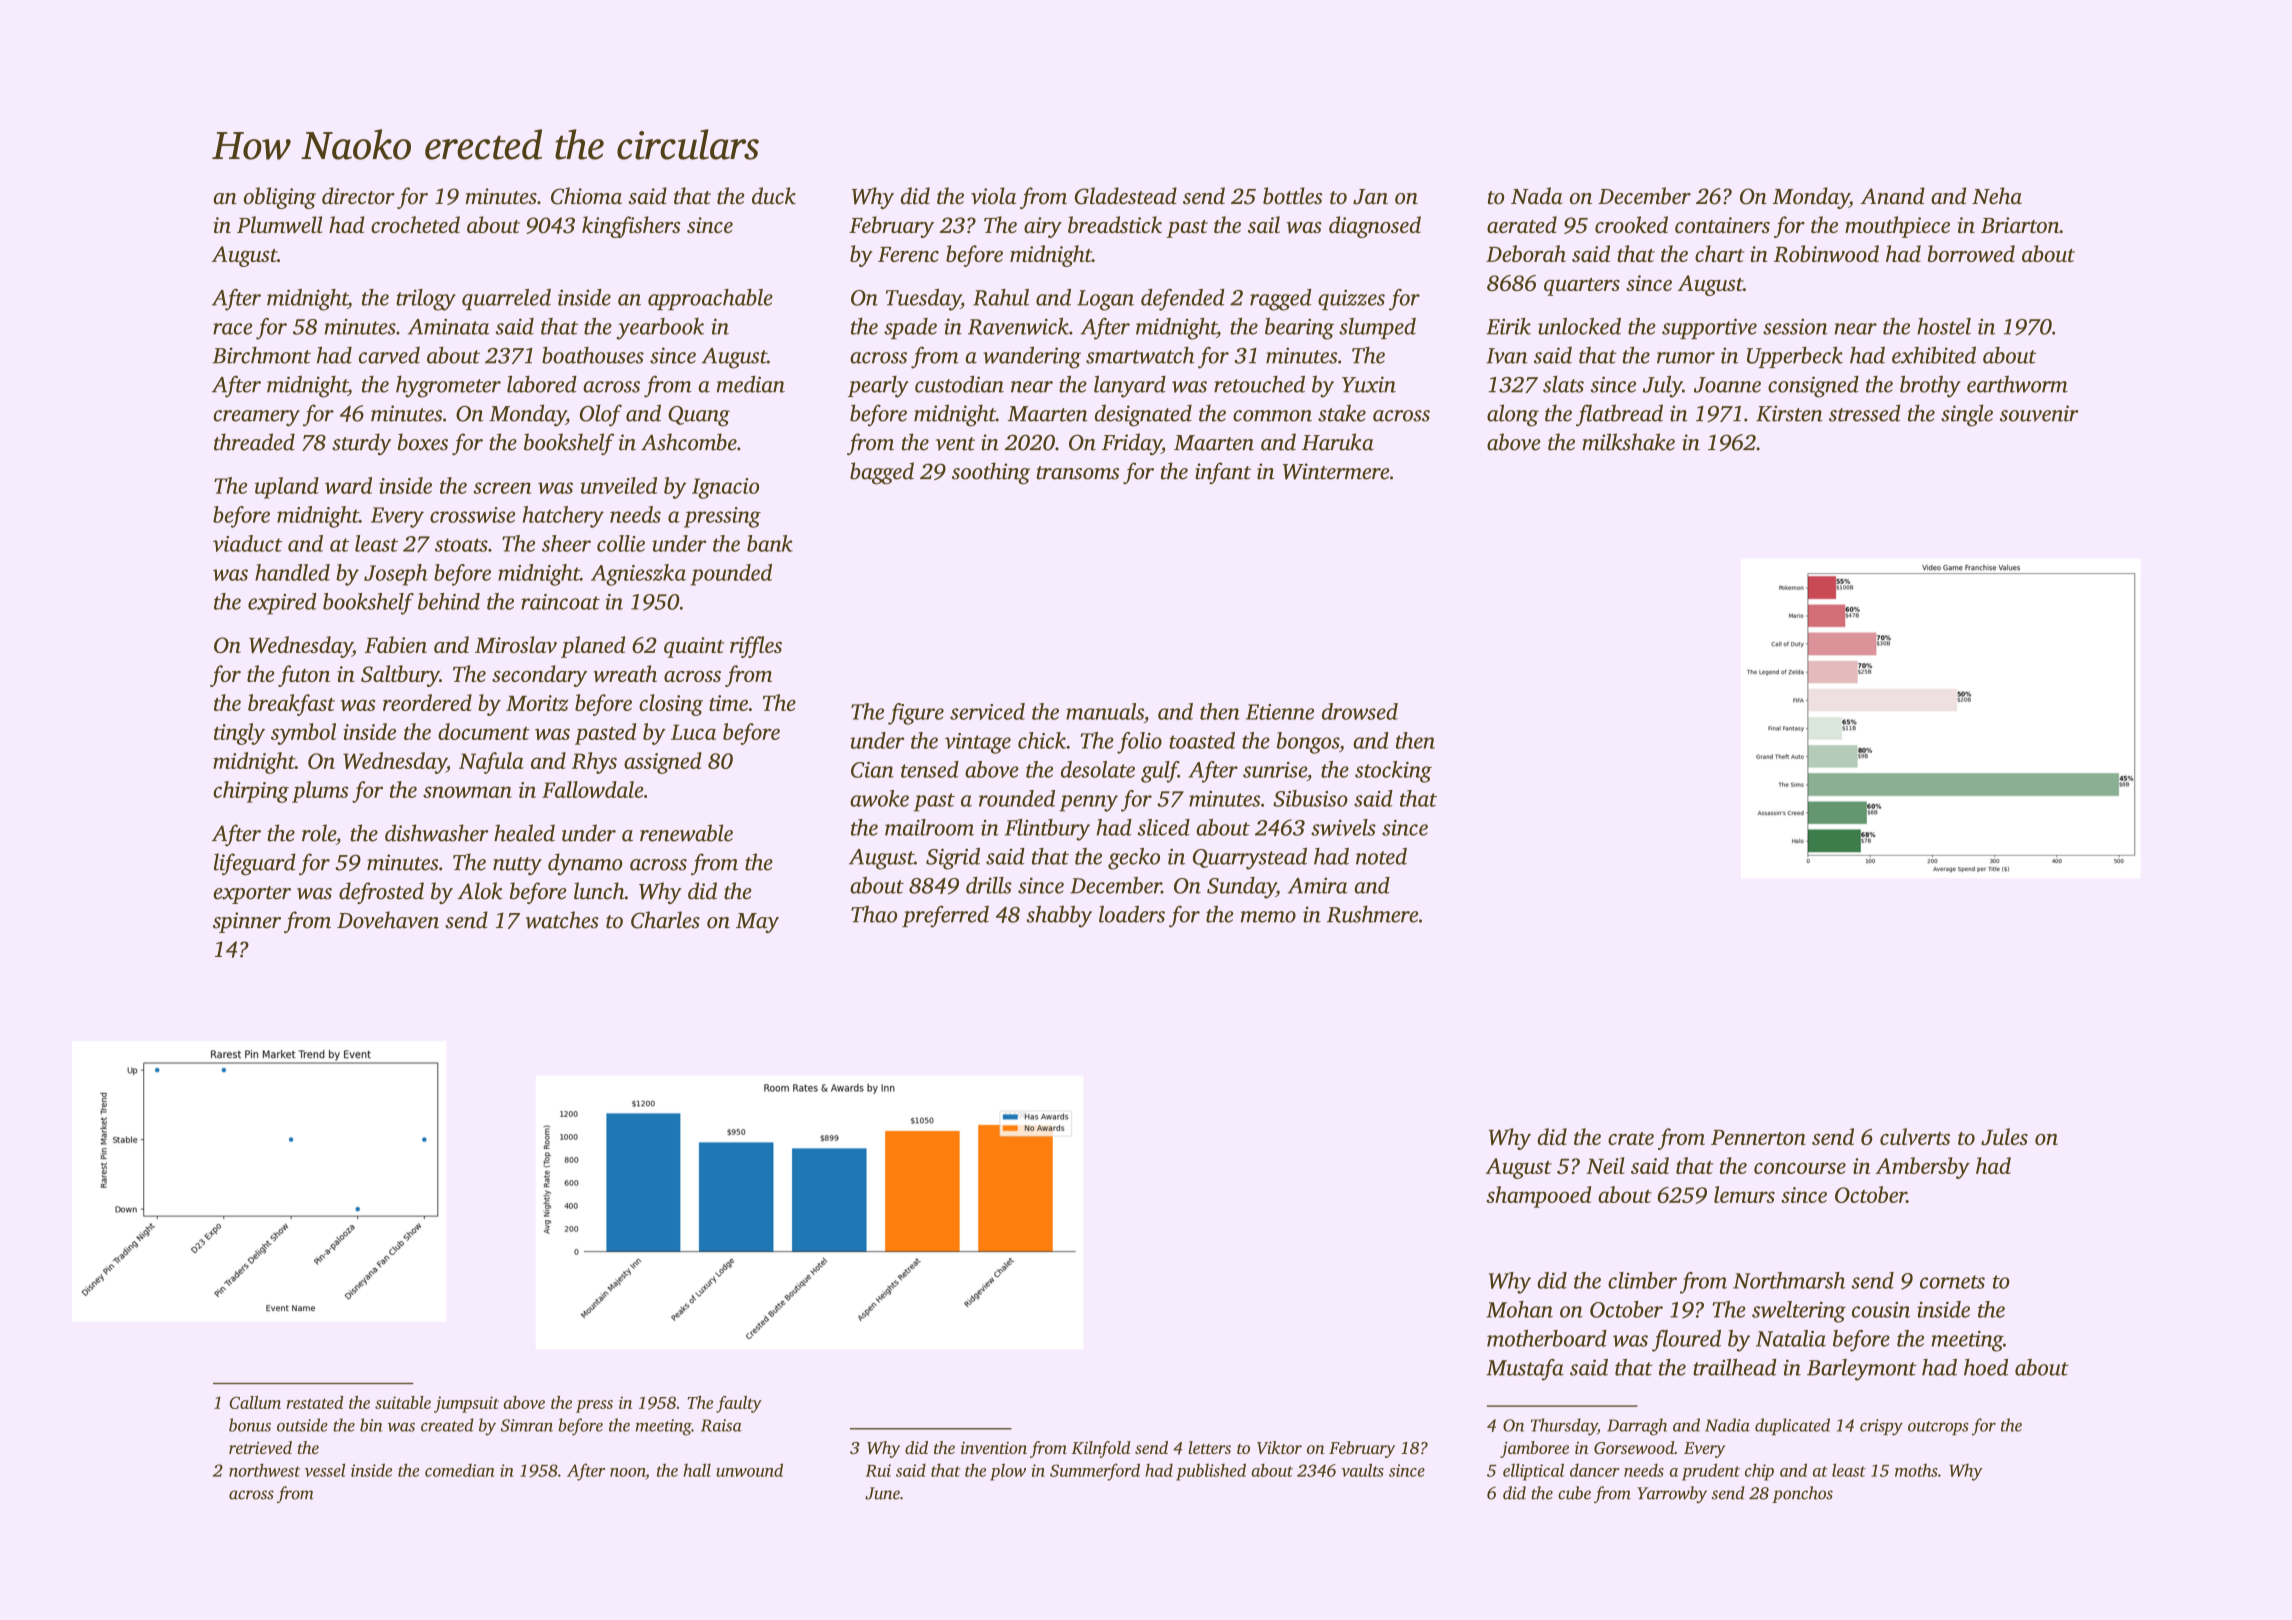 The image size is (2292, 1620). I want to click on vessel, so click(325, 1470).
